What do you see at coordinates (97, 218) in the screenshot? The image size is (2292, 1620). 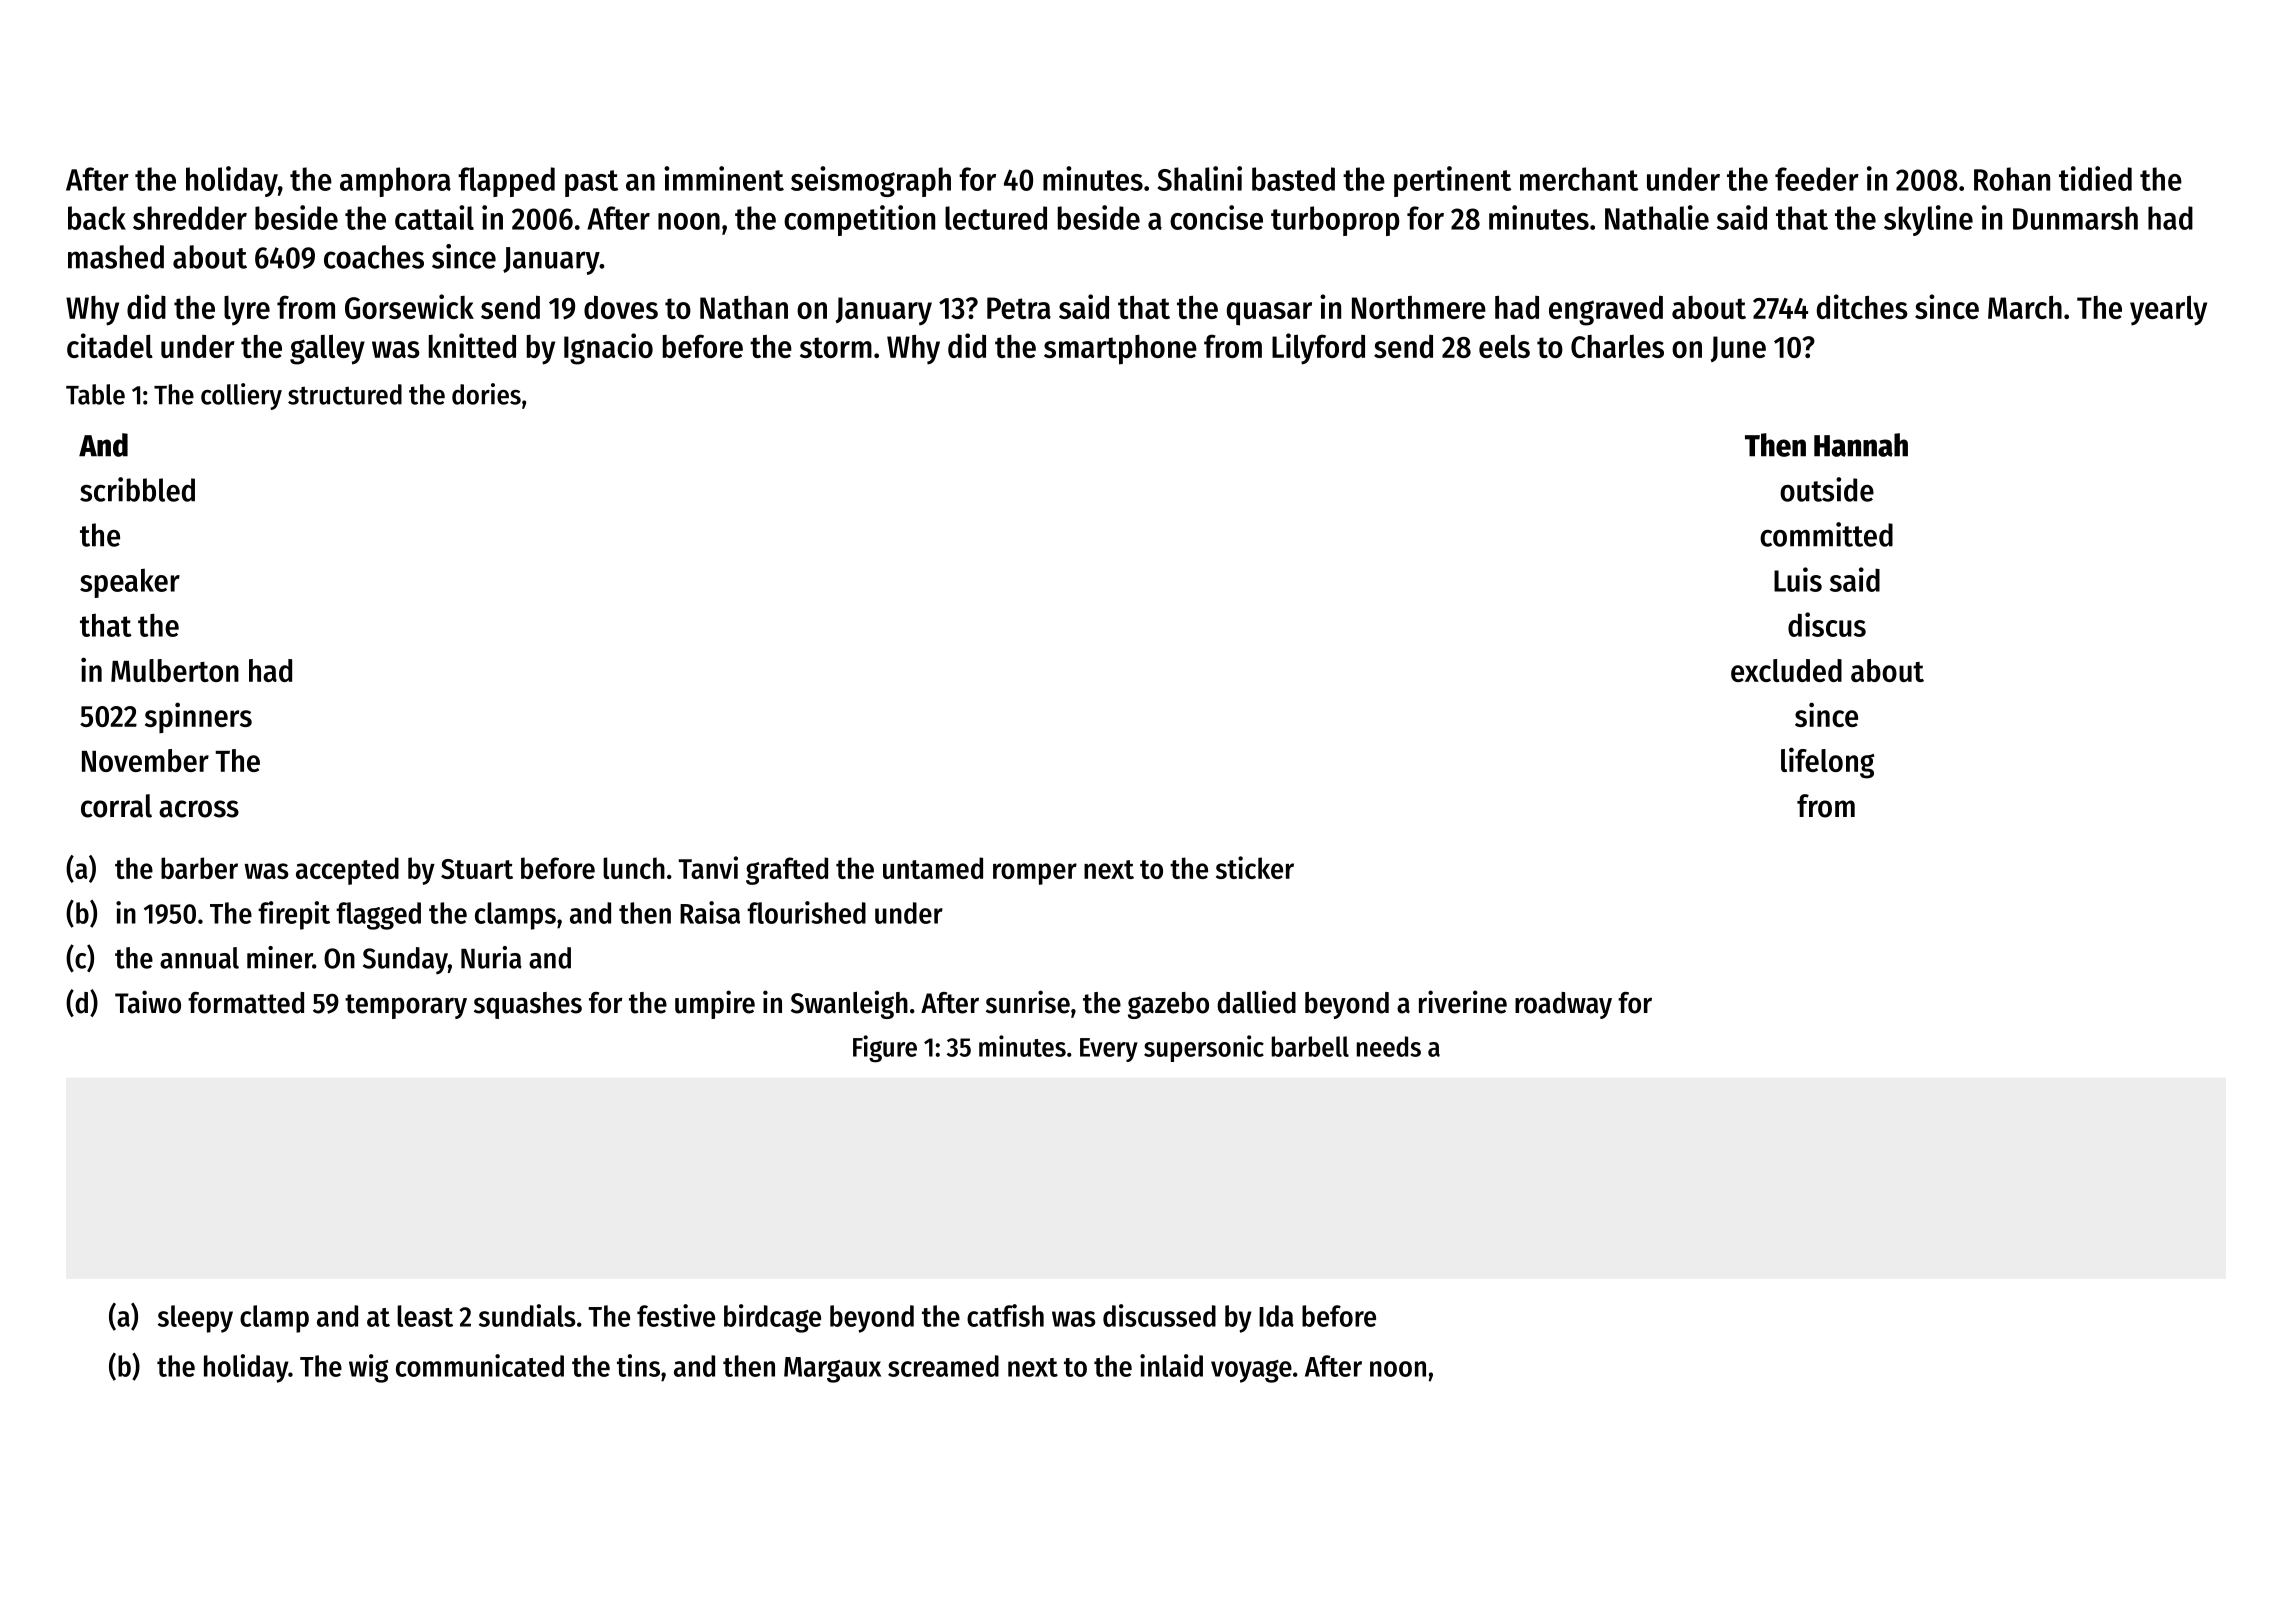 I see `back` at bounding box center [97, 218].
